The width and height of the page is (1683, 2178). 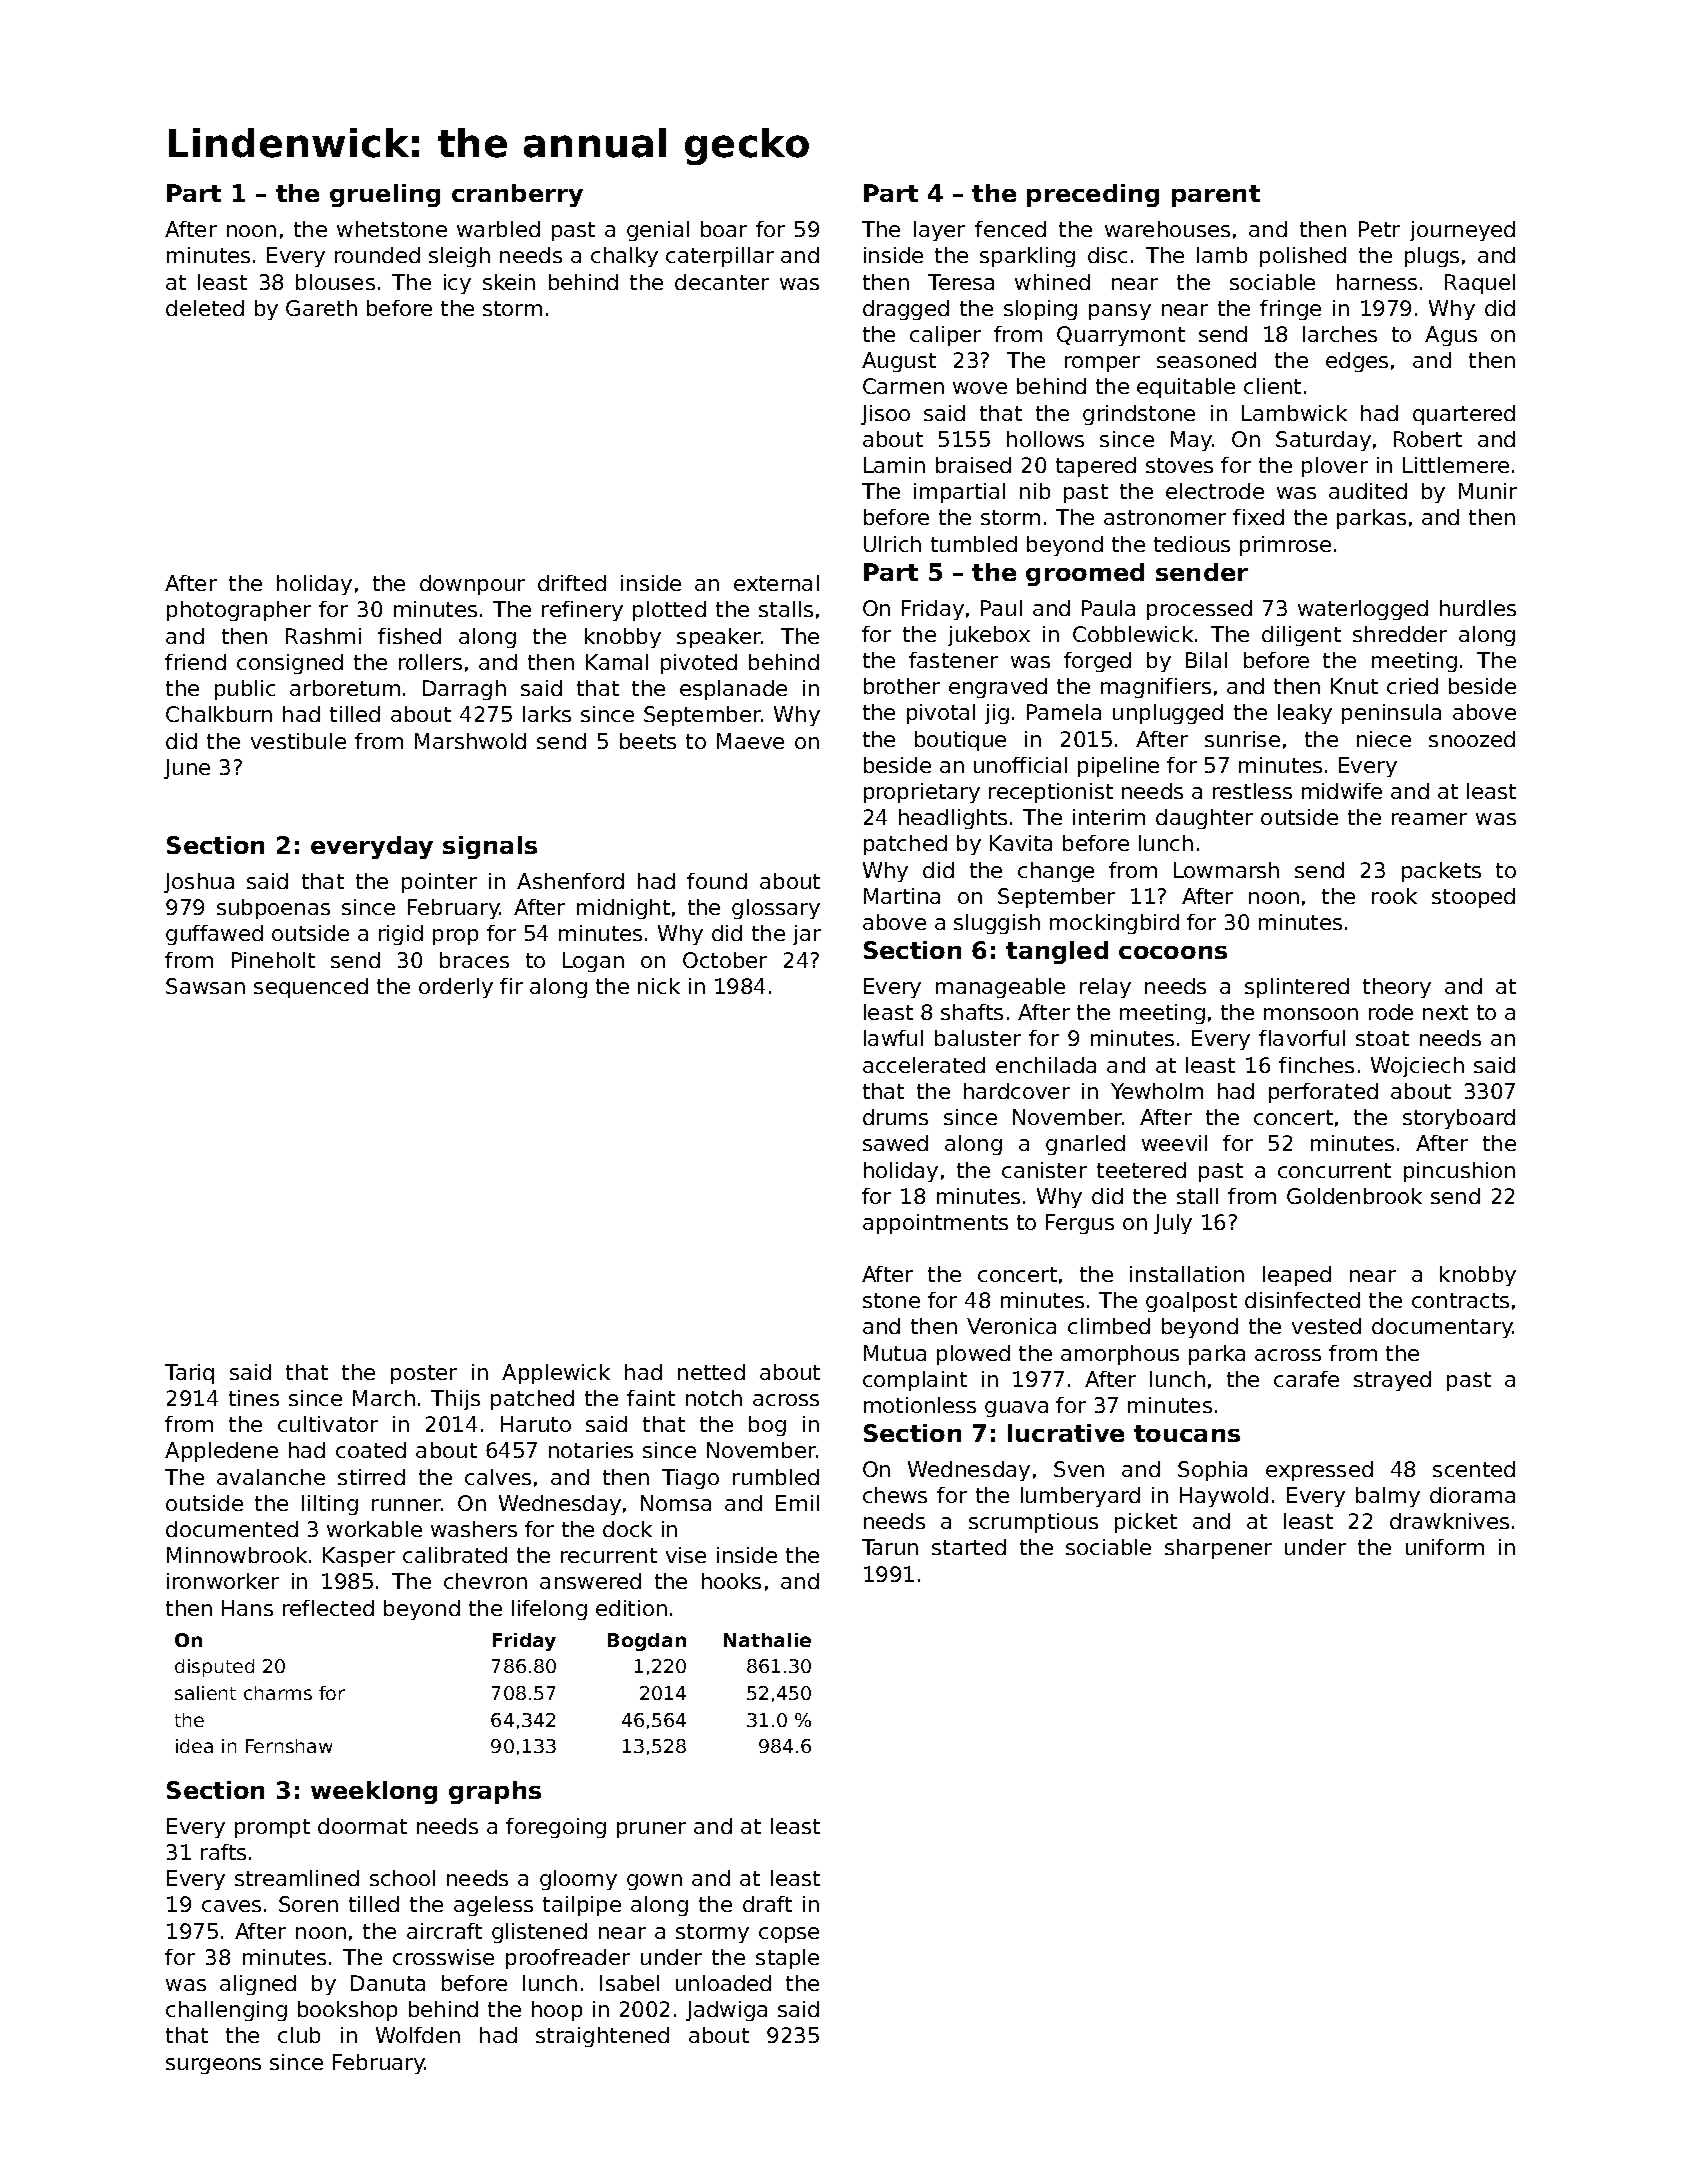 I want to click on photographer, so click(x=239, y=611).
